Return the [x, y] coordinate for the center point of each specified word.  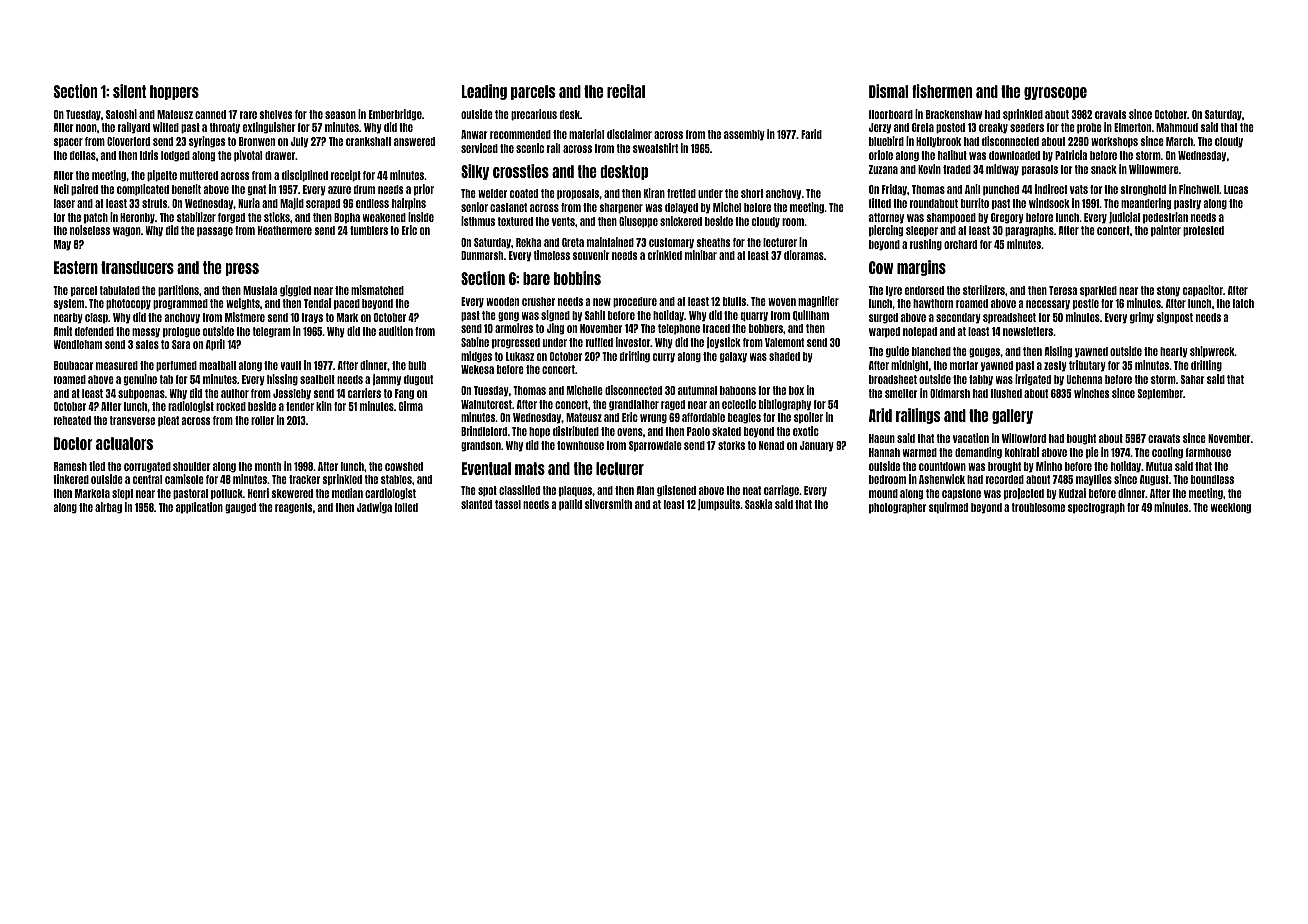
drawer [280, 155]
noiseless [90, 230]
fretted [681, 193]
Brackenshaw [954, 114]
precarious [534, 115]
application [199, 508]
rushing [926, 245]
